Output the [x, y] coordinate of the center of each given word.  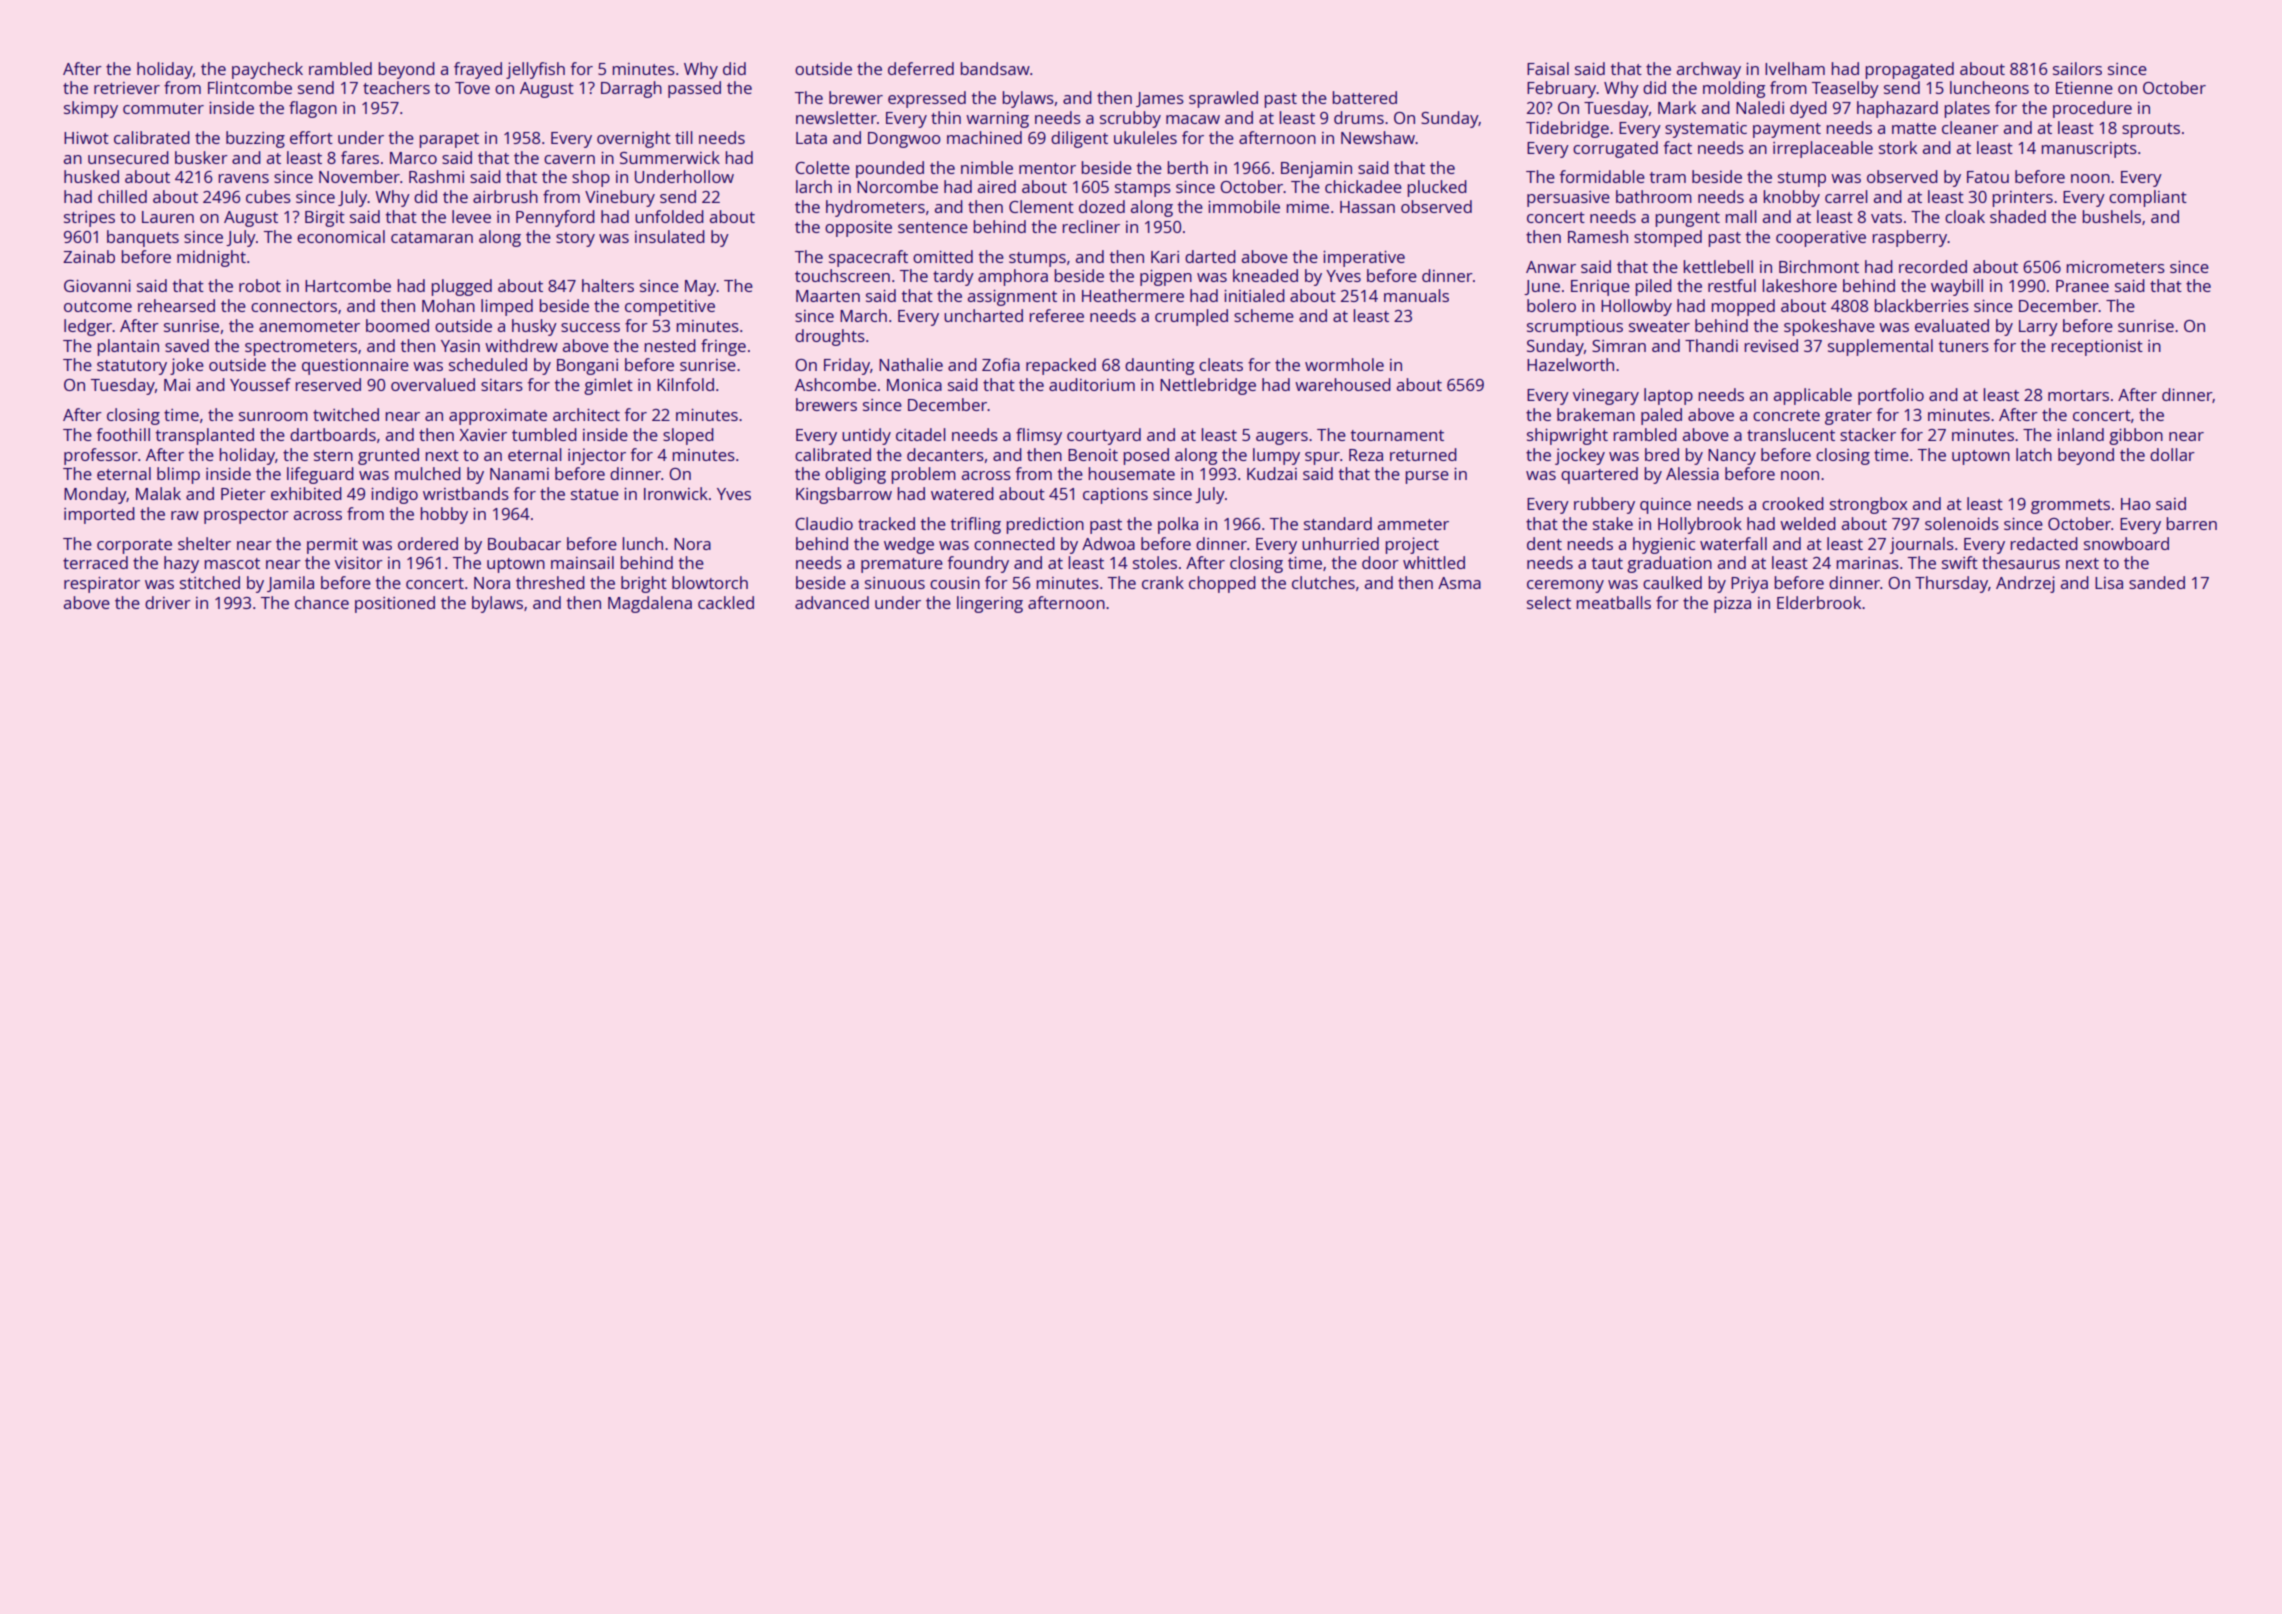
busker [201, 157]
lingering [990, 604]
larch [814, 186]
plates [1967, 109]
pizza [1732, 605]
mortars [2078, 395]
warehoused [1343, 384]
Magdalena [650, 604]
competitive [670, 308]
